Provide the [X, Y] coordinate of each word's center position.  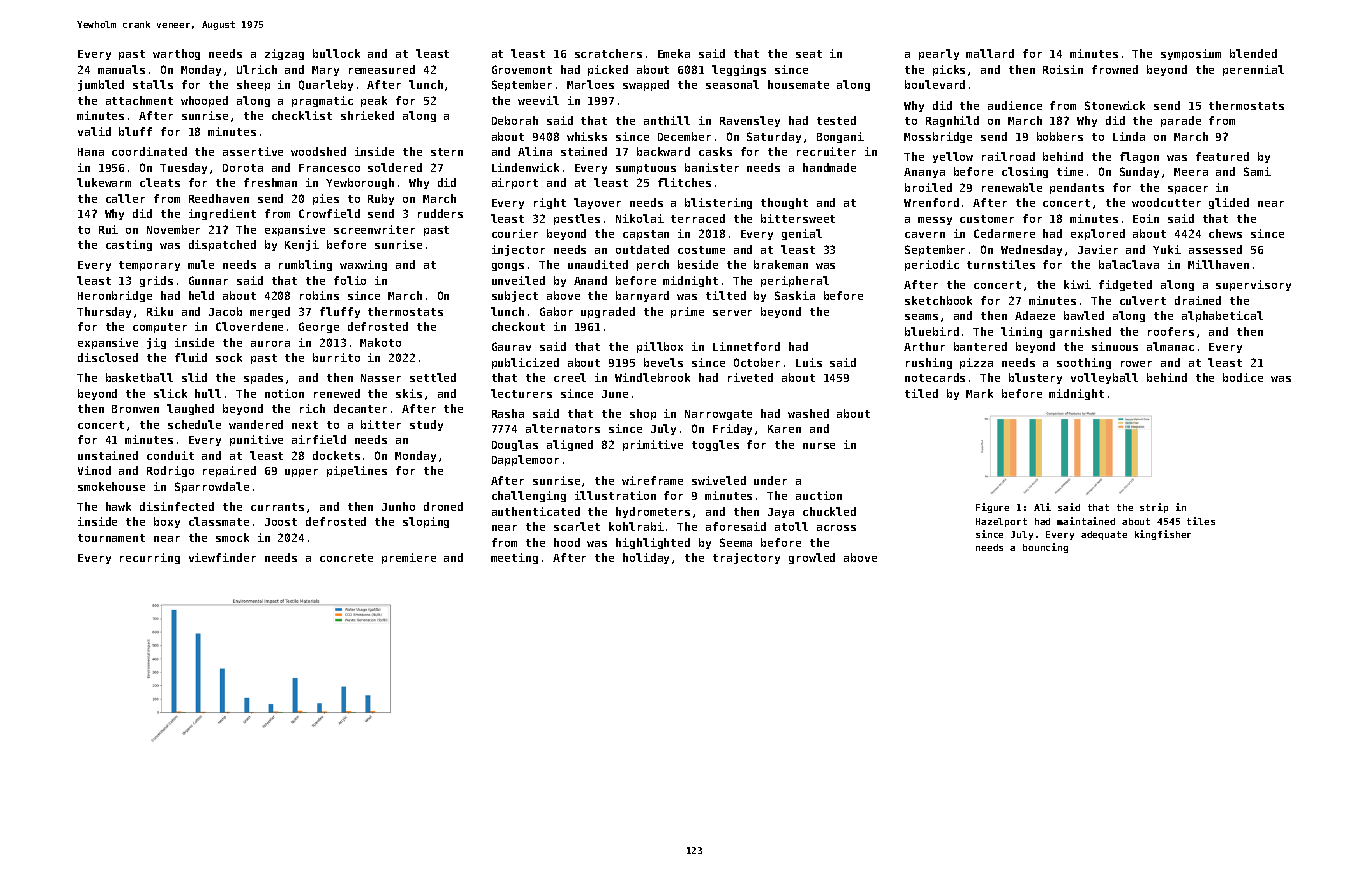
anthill [667, 120]
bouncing [1045, 548]
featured [1222, 156]
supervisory [1253, 285]
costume [701, 250]
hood [567, 542]
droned [443, 506]
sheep [253, 85]
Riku [160, 311]
